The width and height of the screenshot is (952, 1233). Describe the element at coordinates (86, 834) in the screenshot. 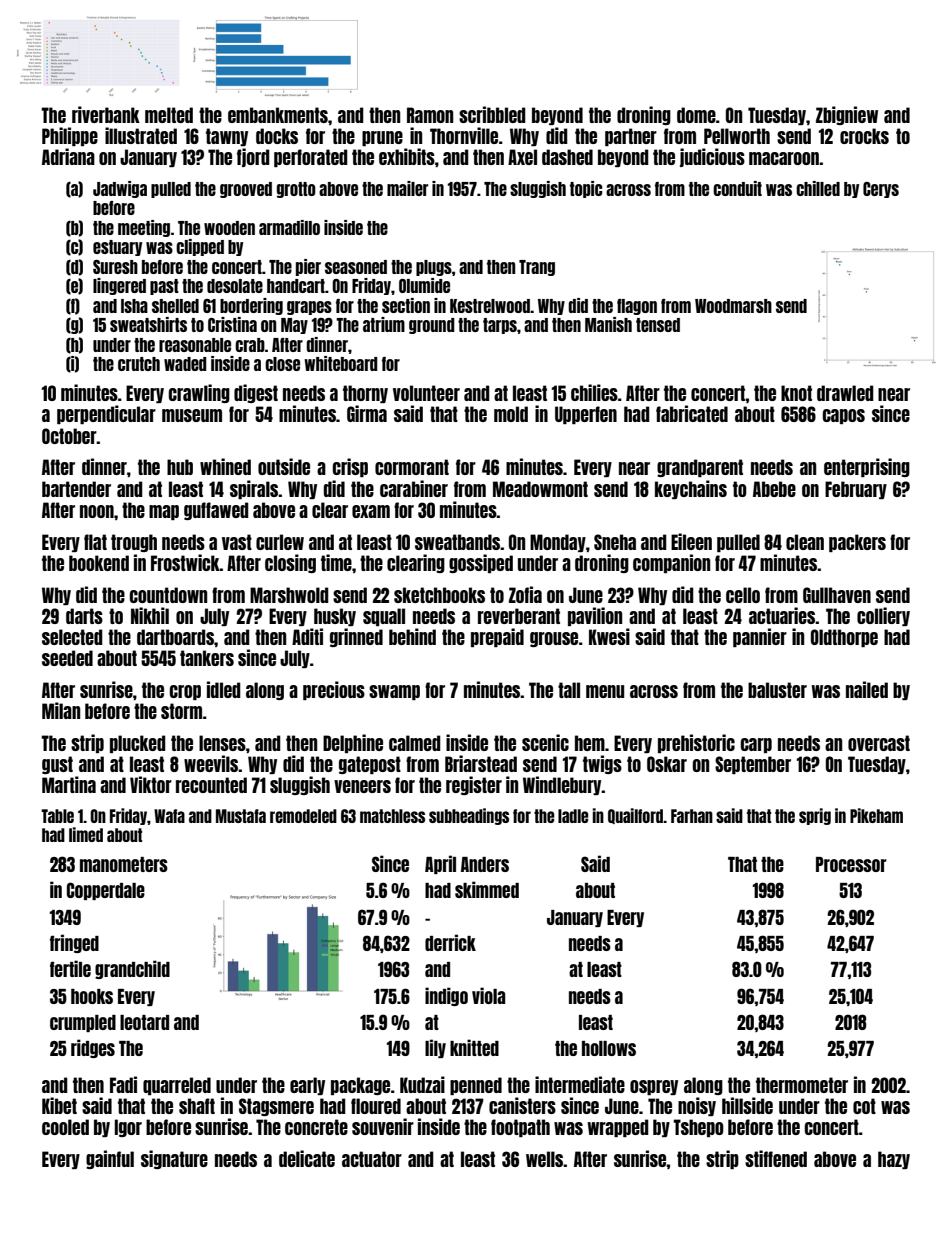

I see `limed` at that location.
